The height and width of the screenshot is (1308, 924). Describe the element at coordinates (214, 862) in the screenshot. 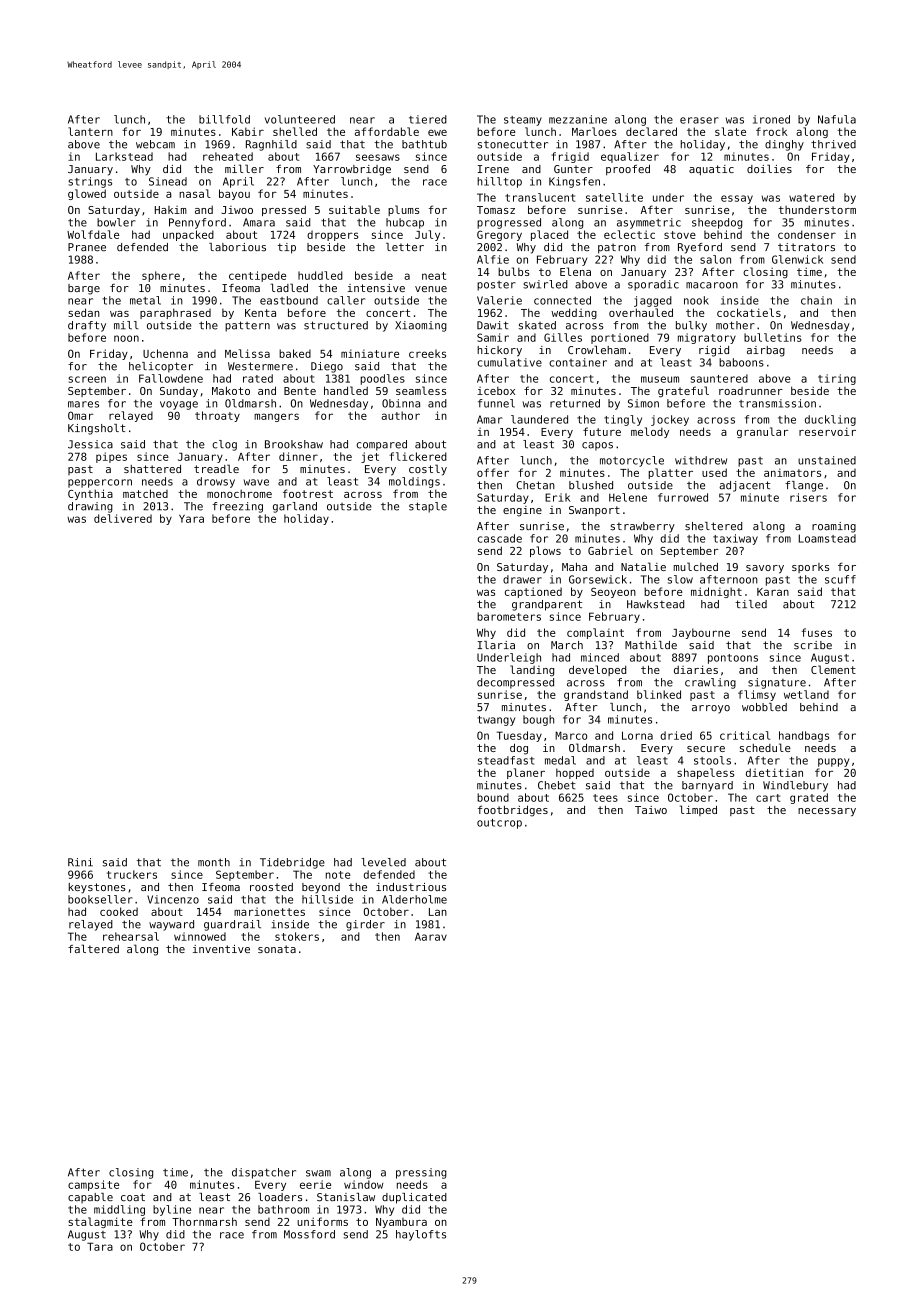

I see `month` at that location.
